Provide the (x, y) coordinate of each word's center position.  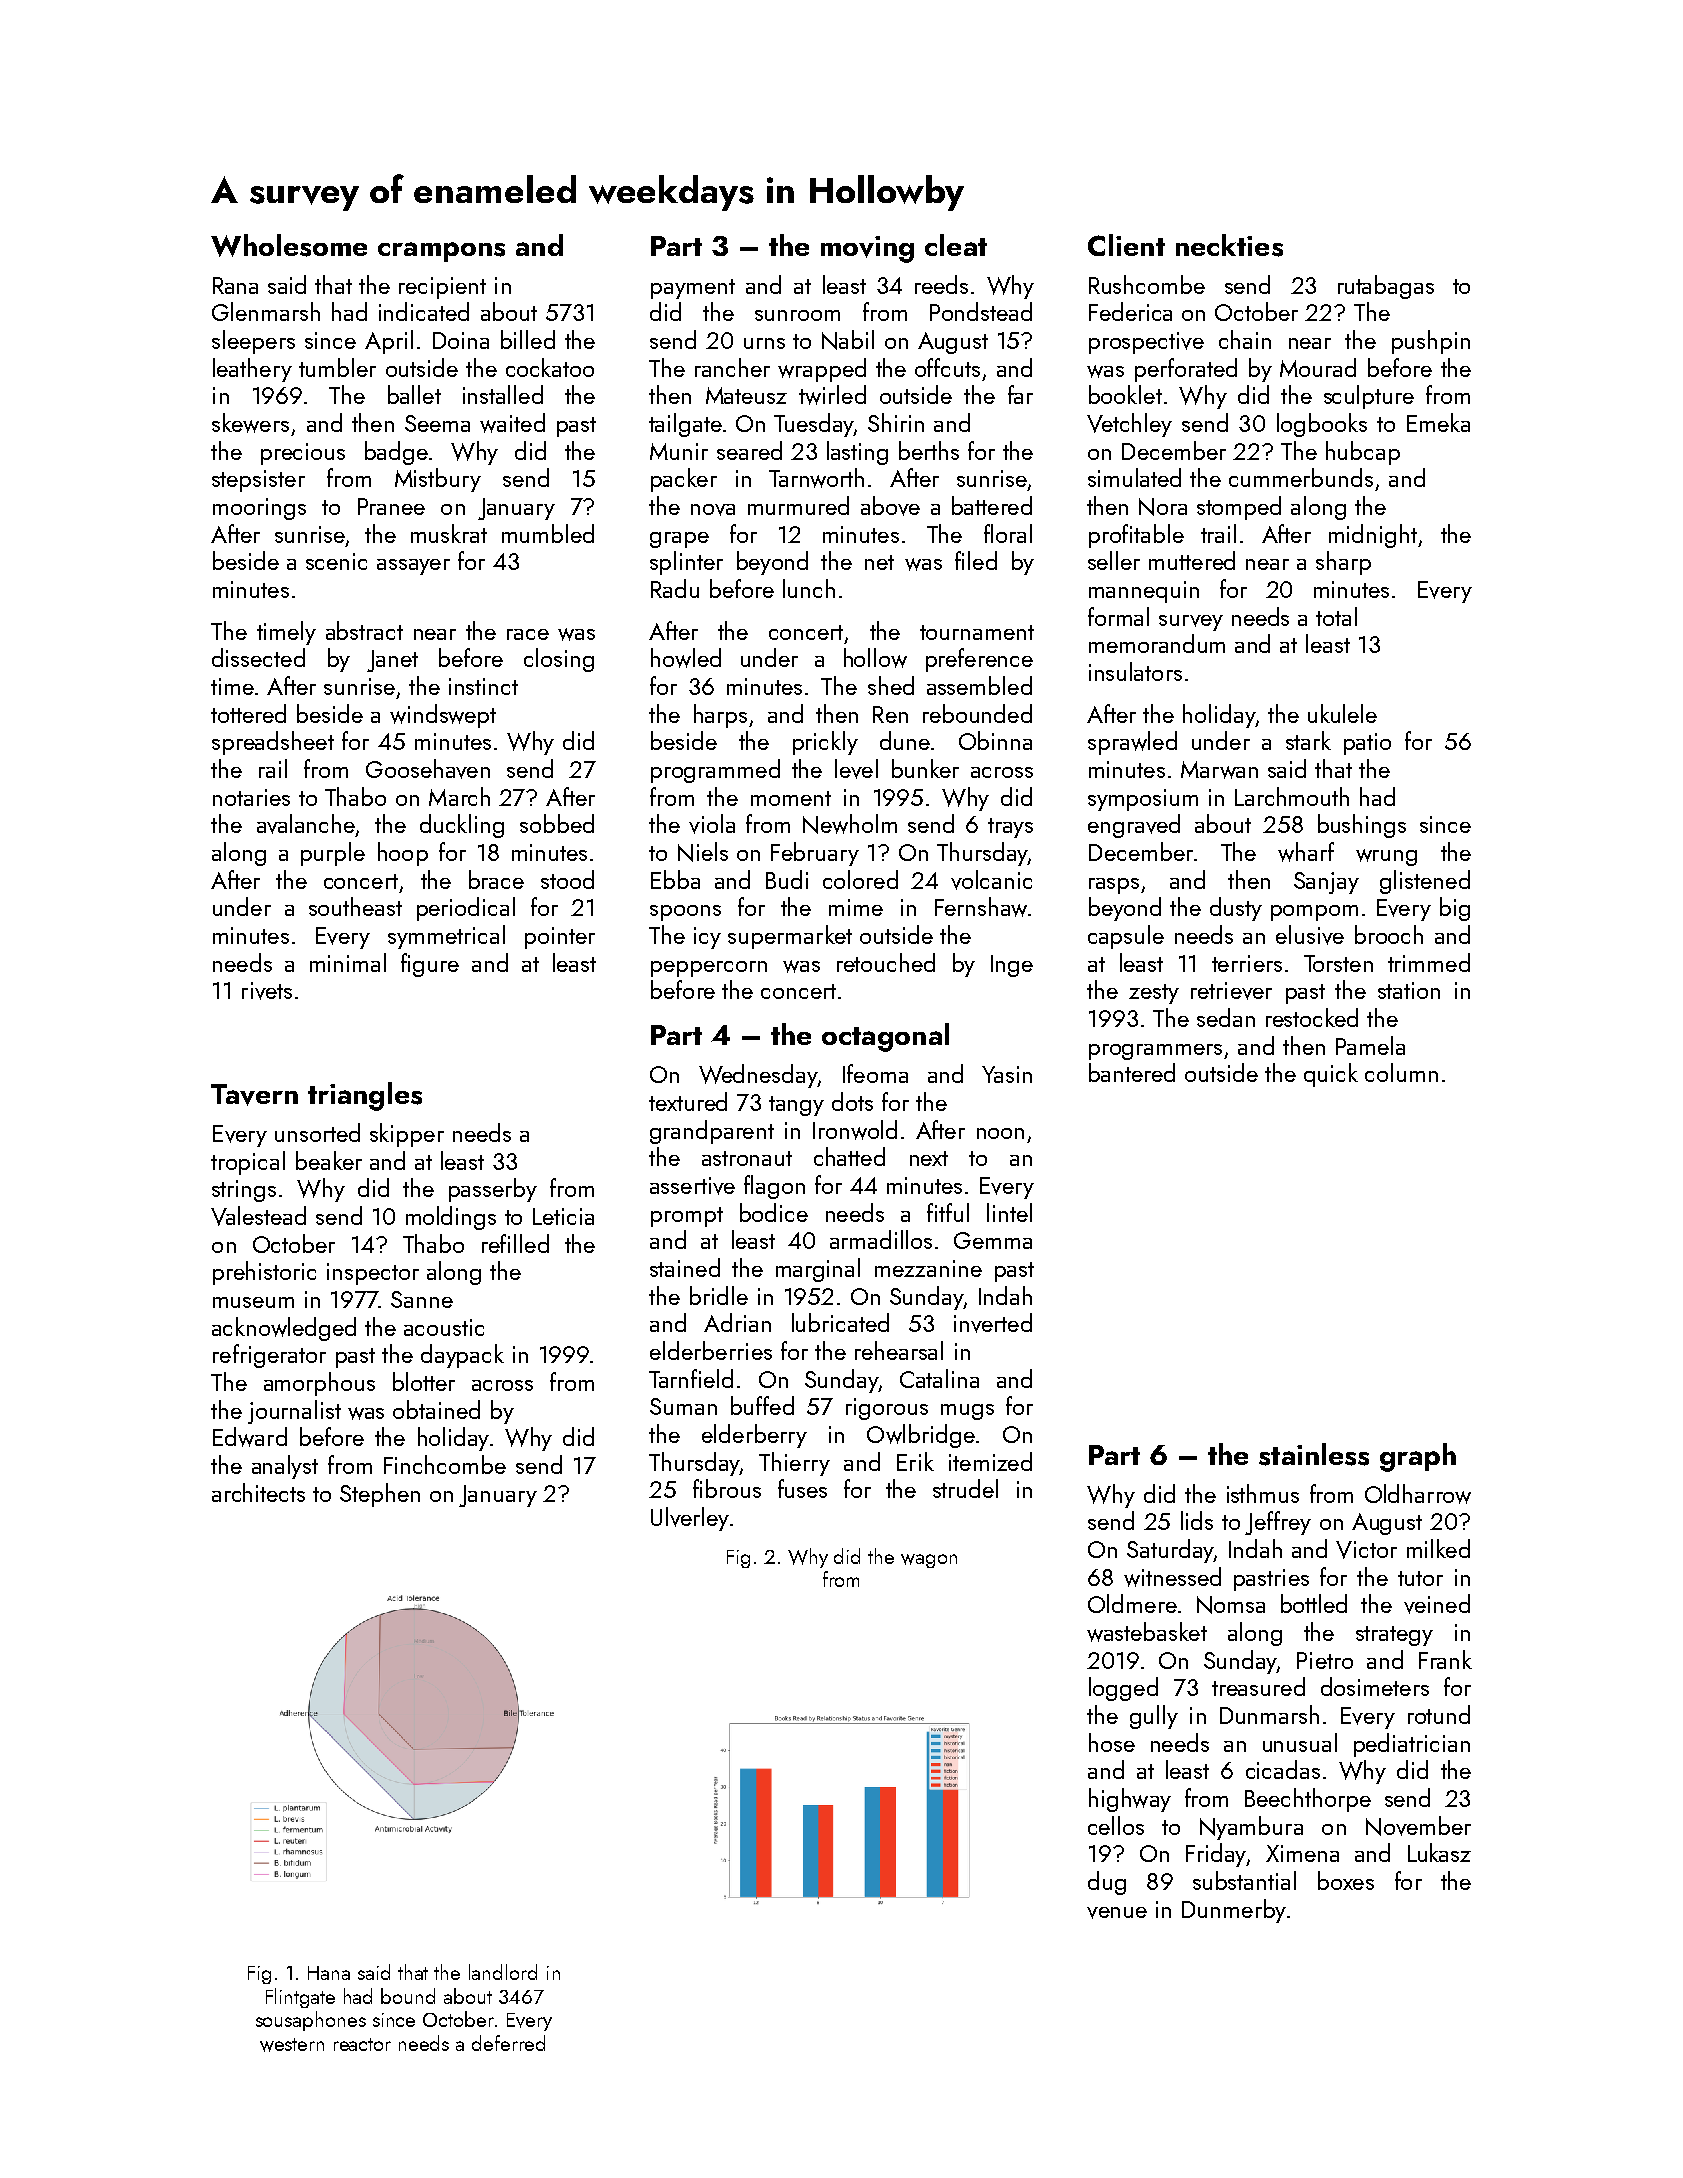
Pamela (1370, 1045)
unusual (1300, 1742)
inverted (993, 1323)
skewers (250, 423)
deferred (508, 2043)
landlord (503, 1972)
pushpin (1431, 342)
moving (867, 249)
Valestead (258, 1216)
